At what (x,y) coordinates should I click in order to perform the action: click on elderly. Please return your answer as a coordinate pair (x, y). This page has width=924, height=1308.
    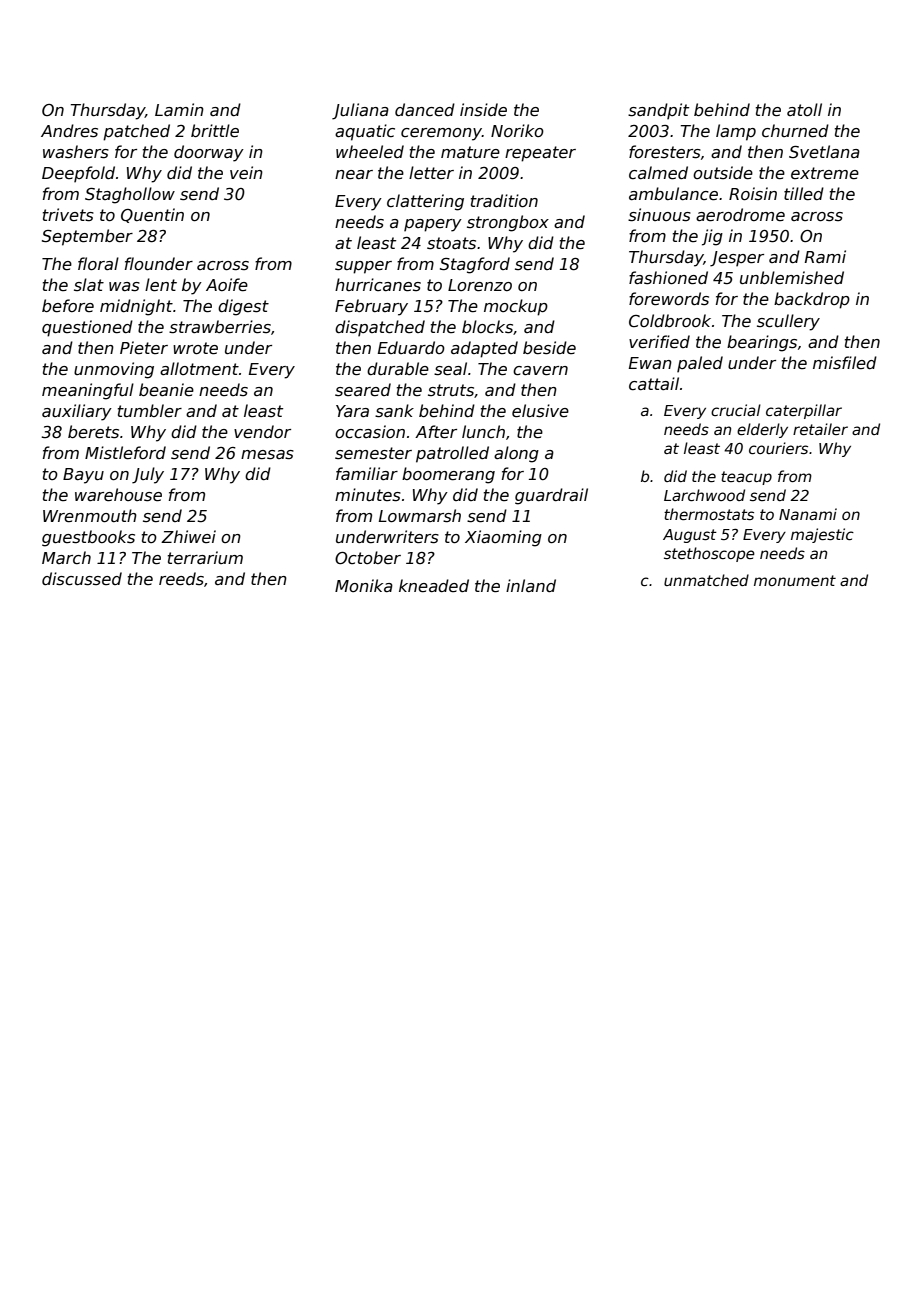
    Looking at the image, I should click on (762, 430).
